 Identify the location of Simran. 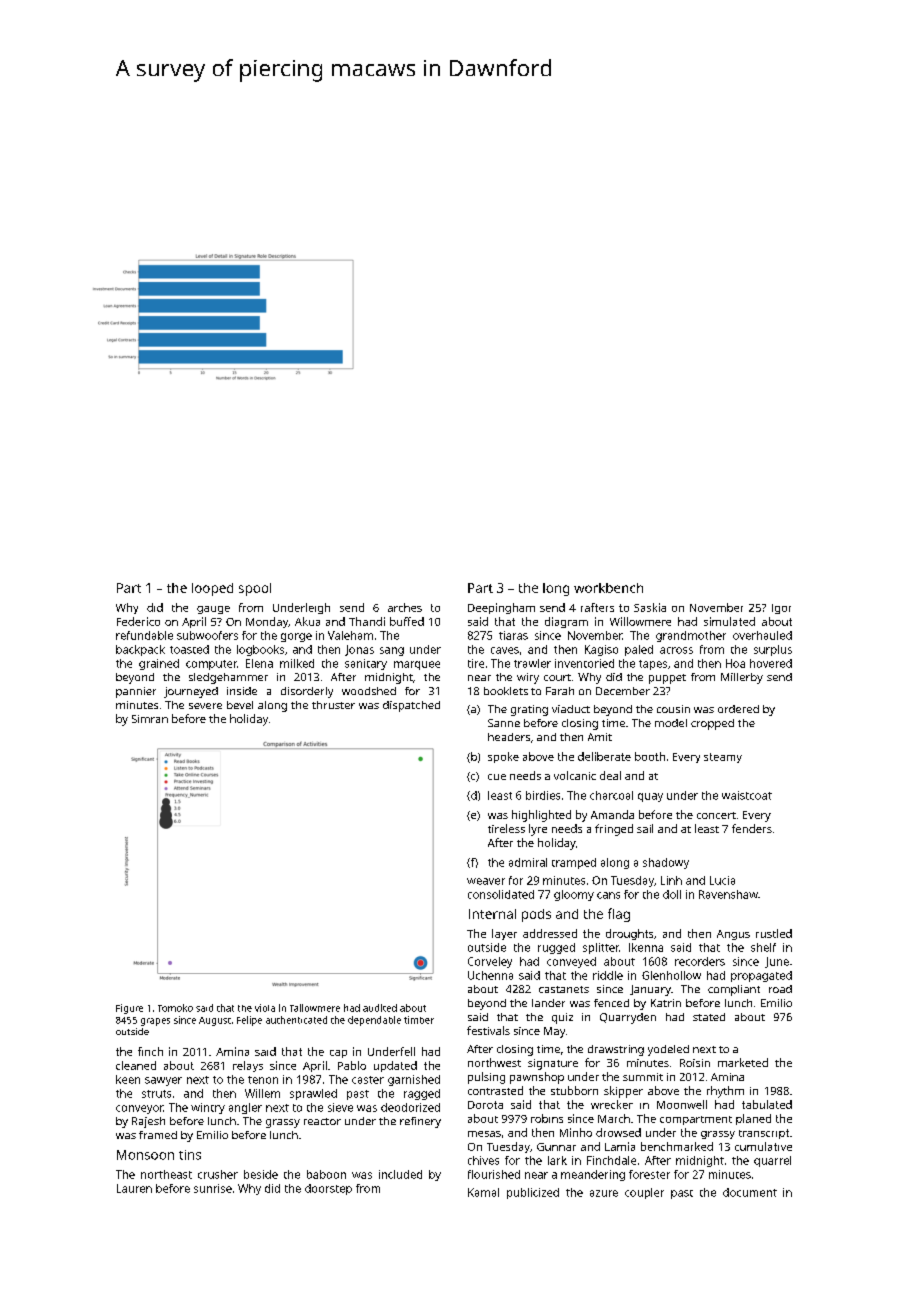
(150, 719).
